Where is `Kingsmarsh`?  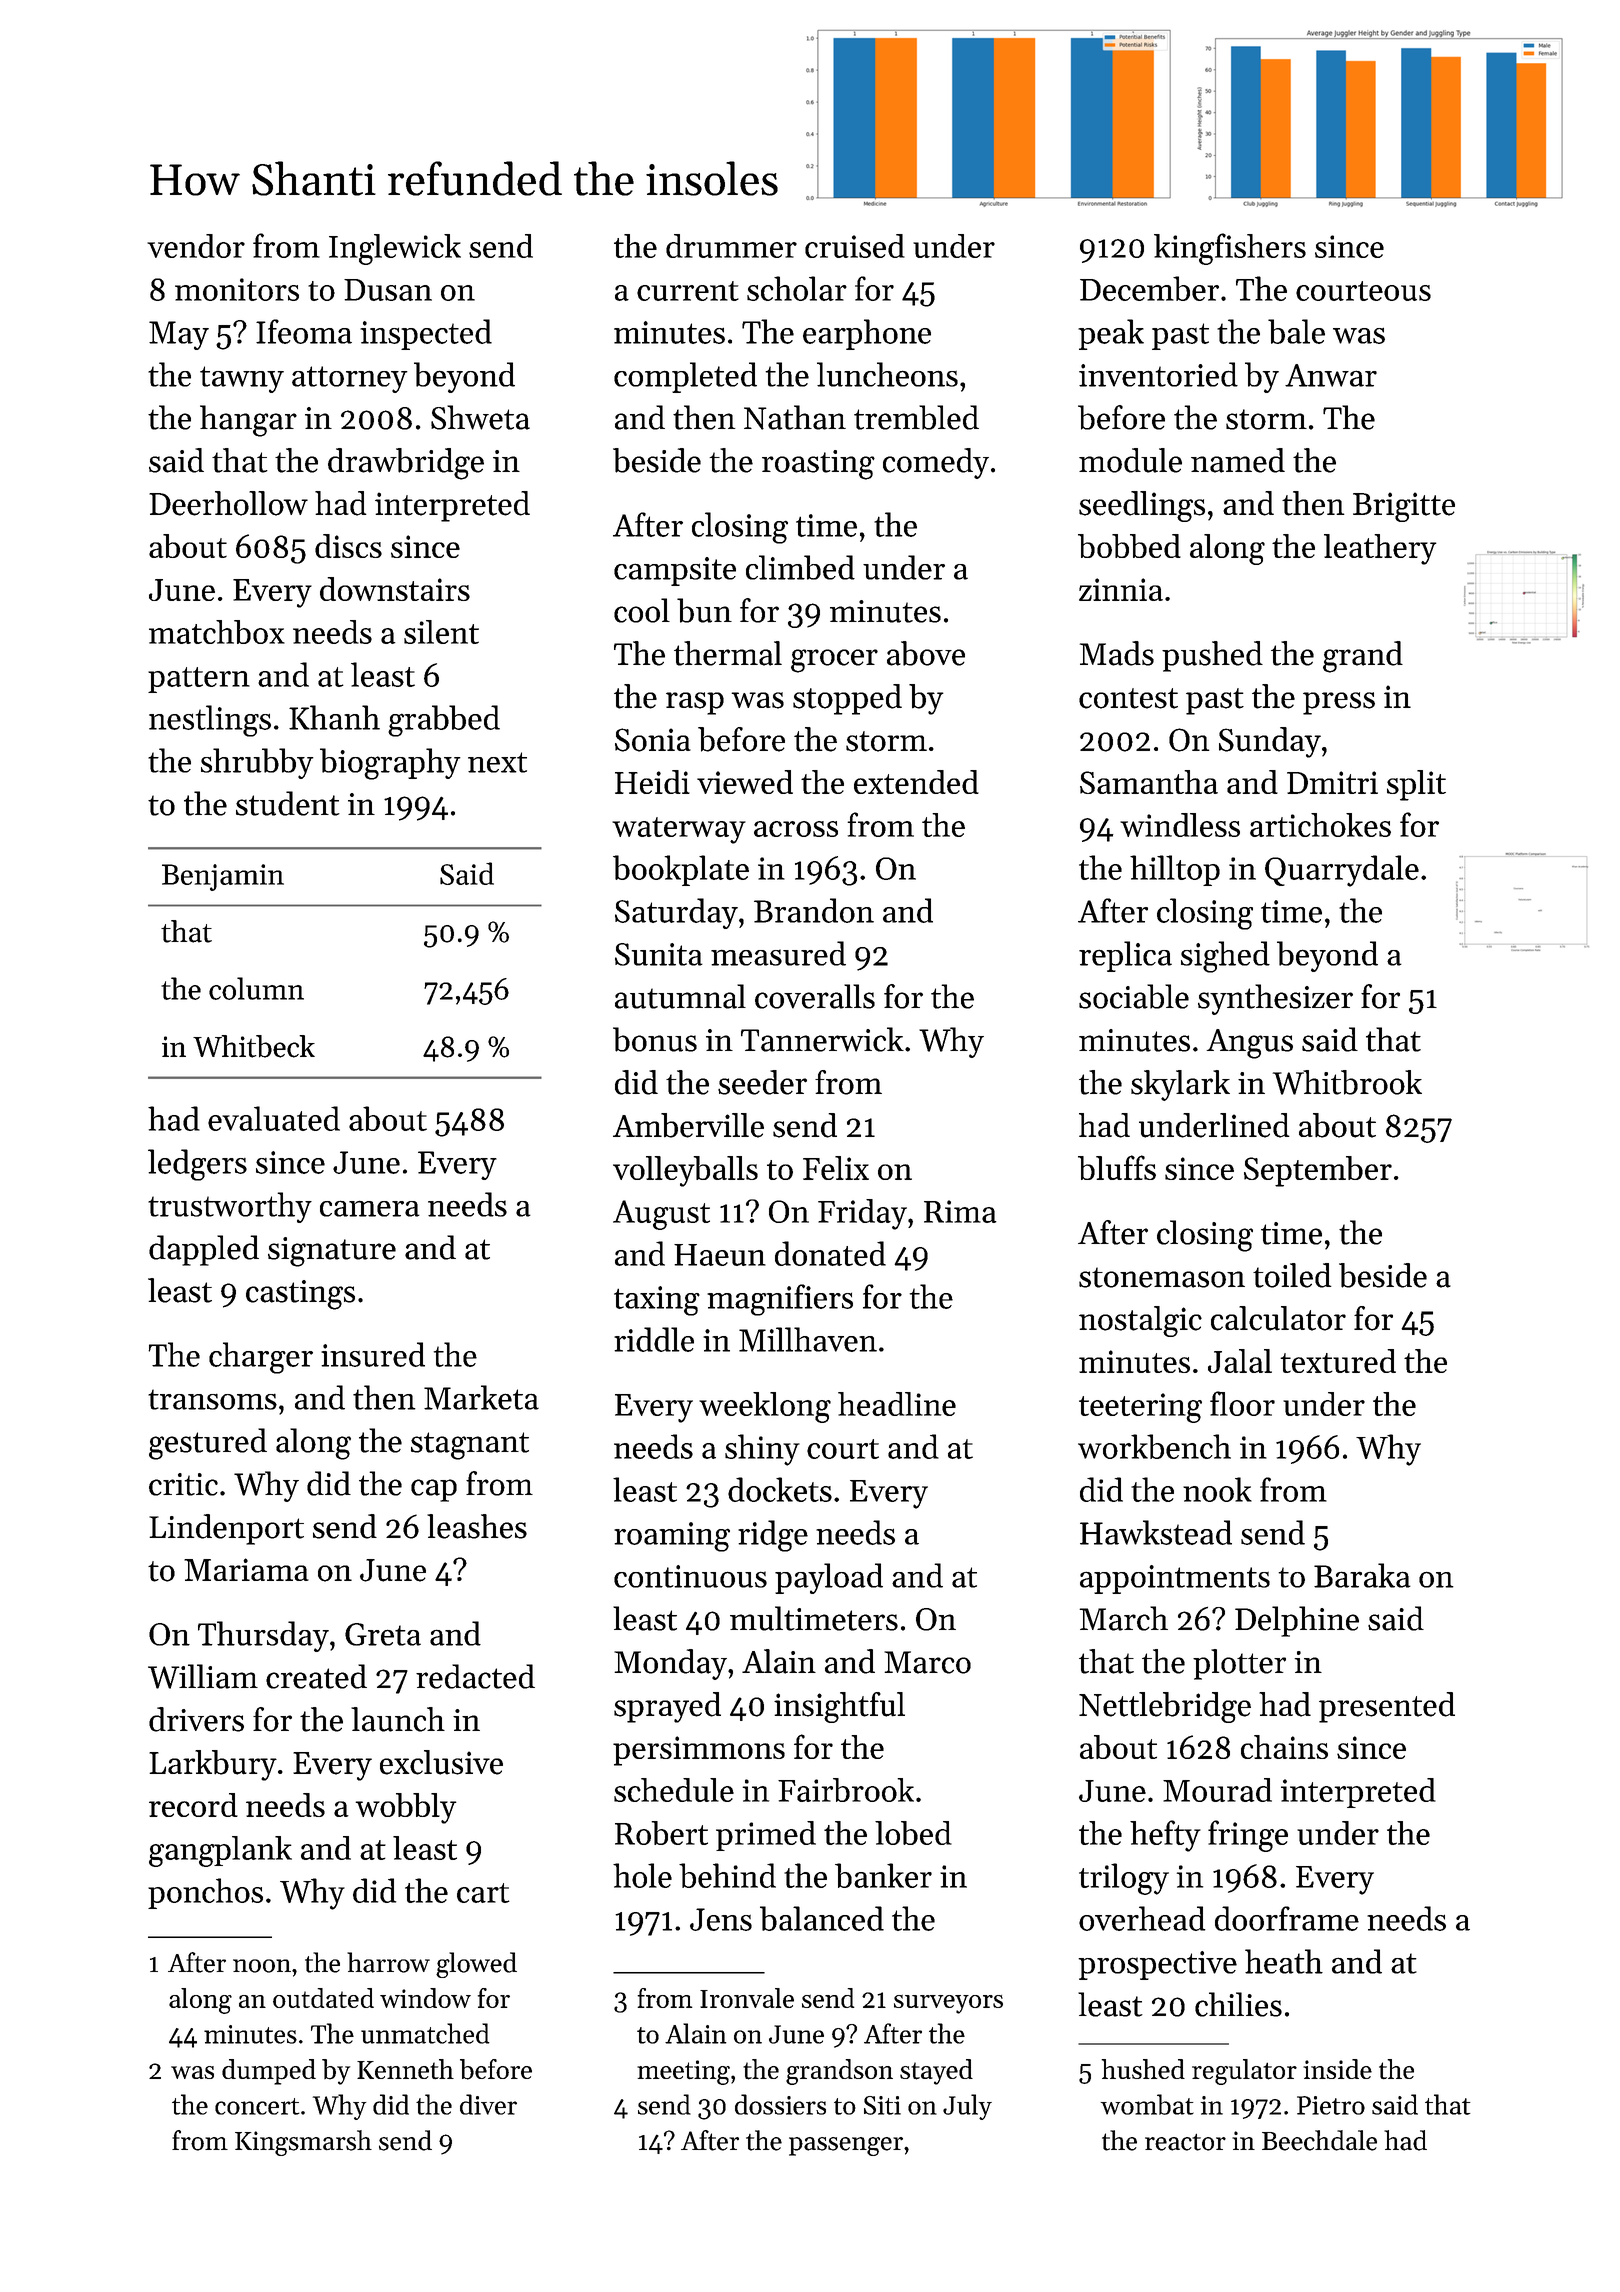 Kingsmarsh is located at coordinates (303, 2143).
